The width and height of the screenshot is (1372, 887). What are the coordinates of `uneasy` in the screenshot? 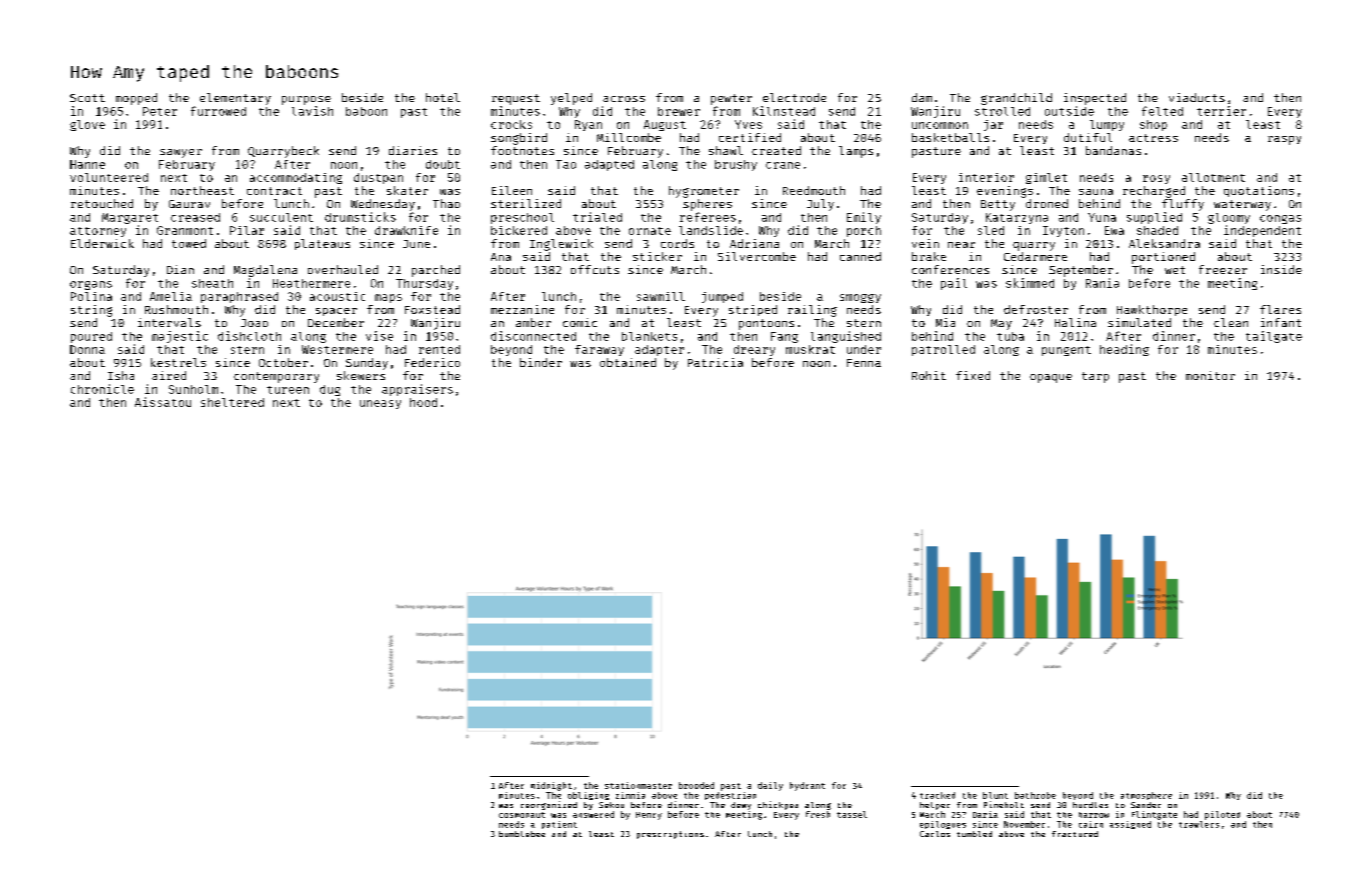 It's located at (380, 404).
